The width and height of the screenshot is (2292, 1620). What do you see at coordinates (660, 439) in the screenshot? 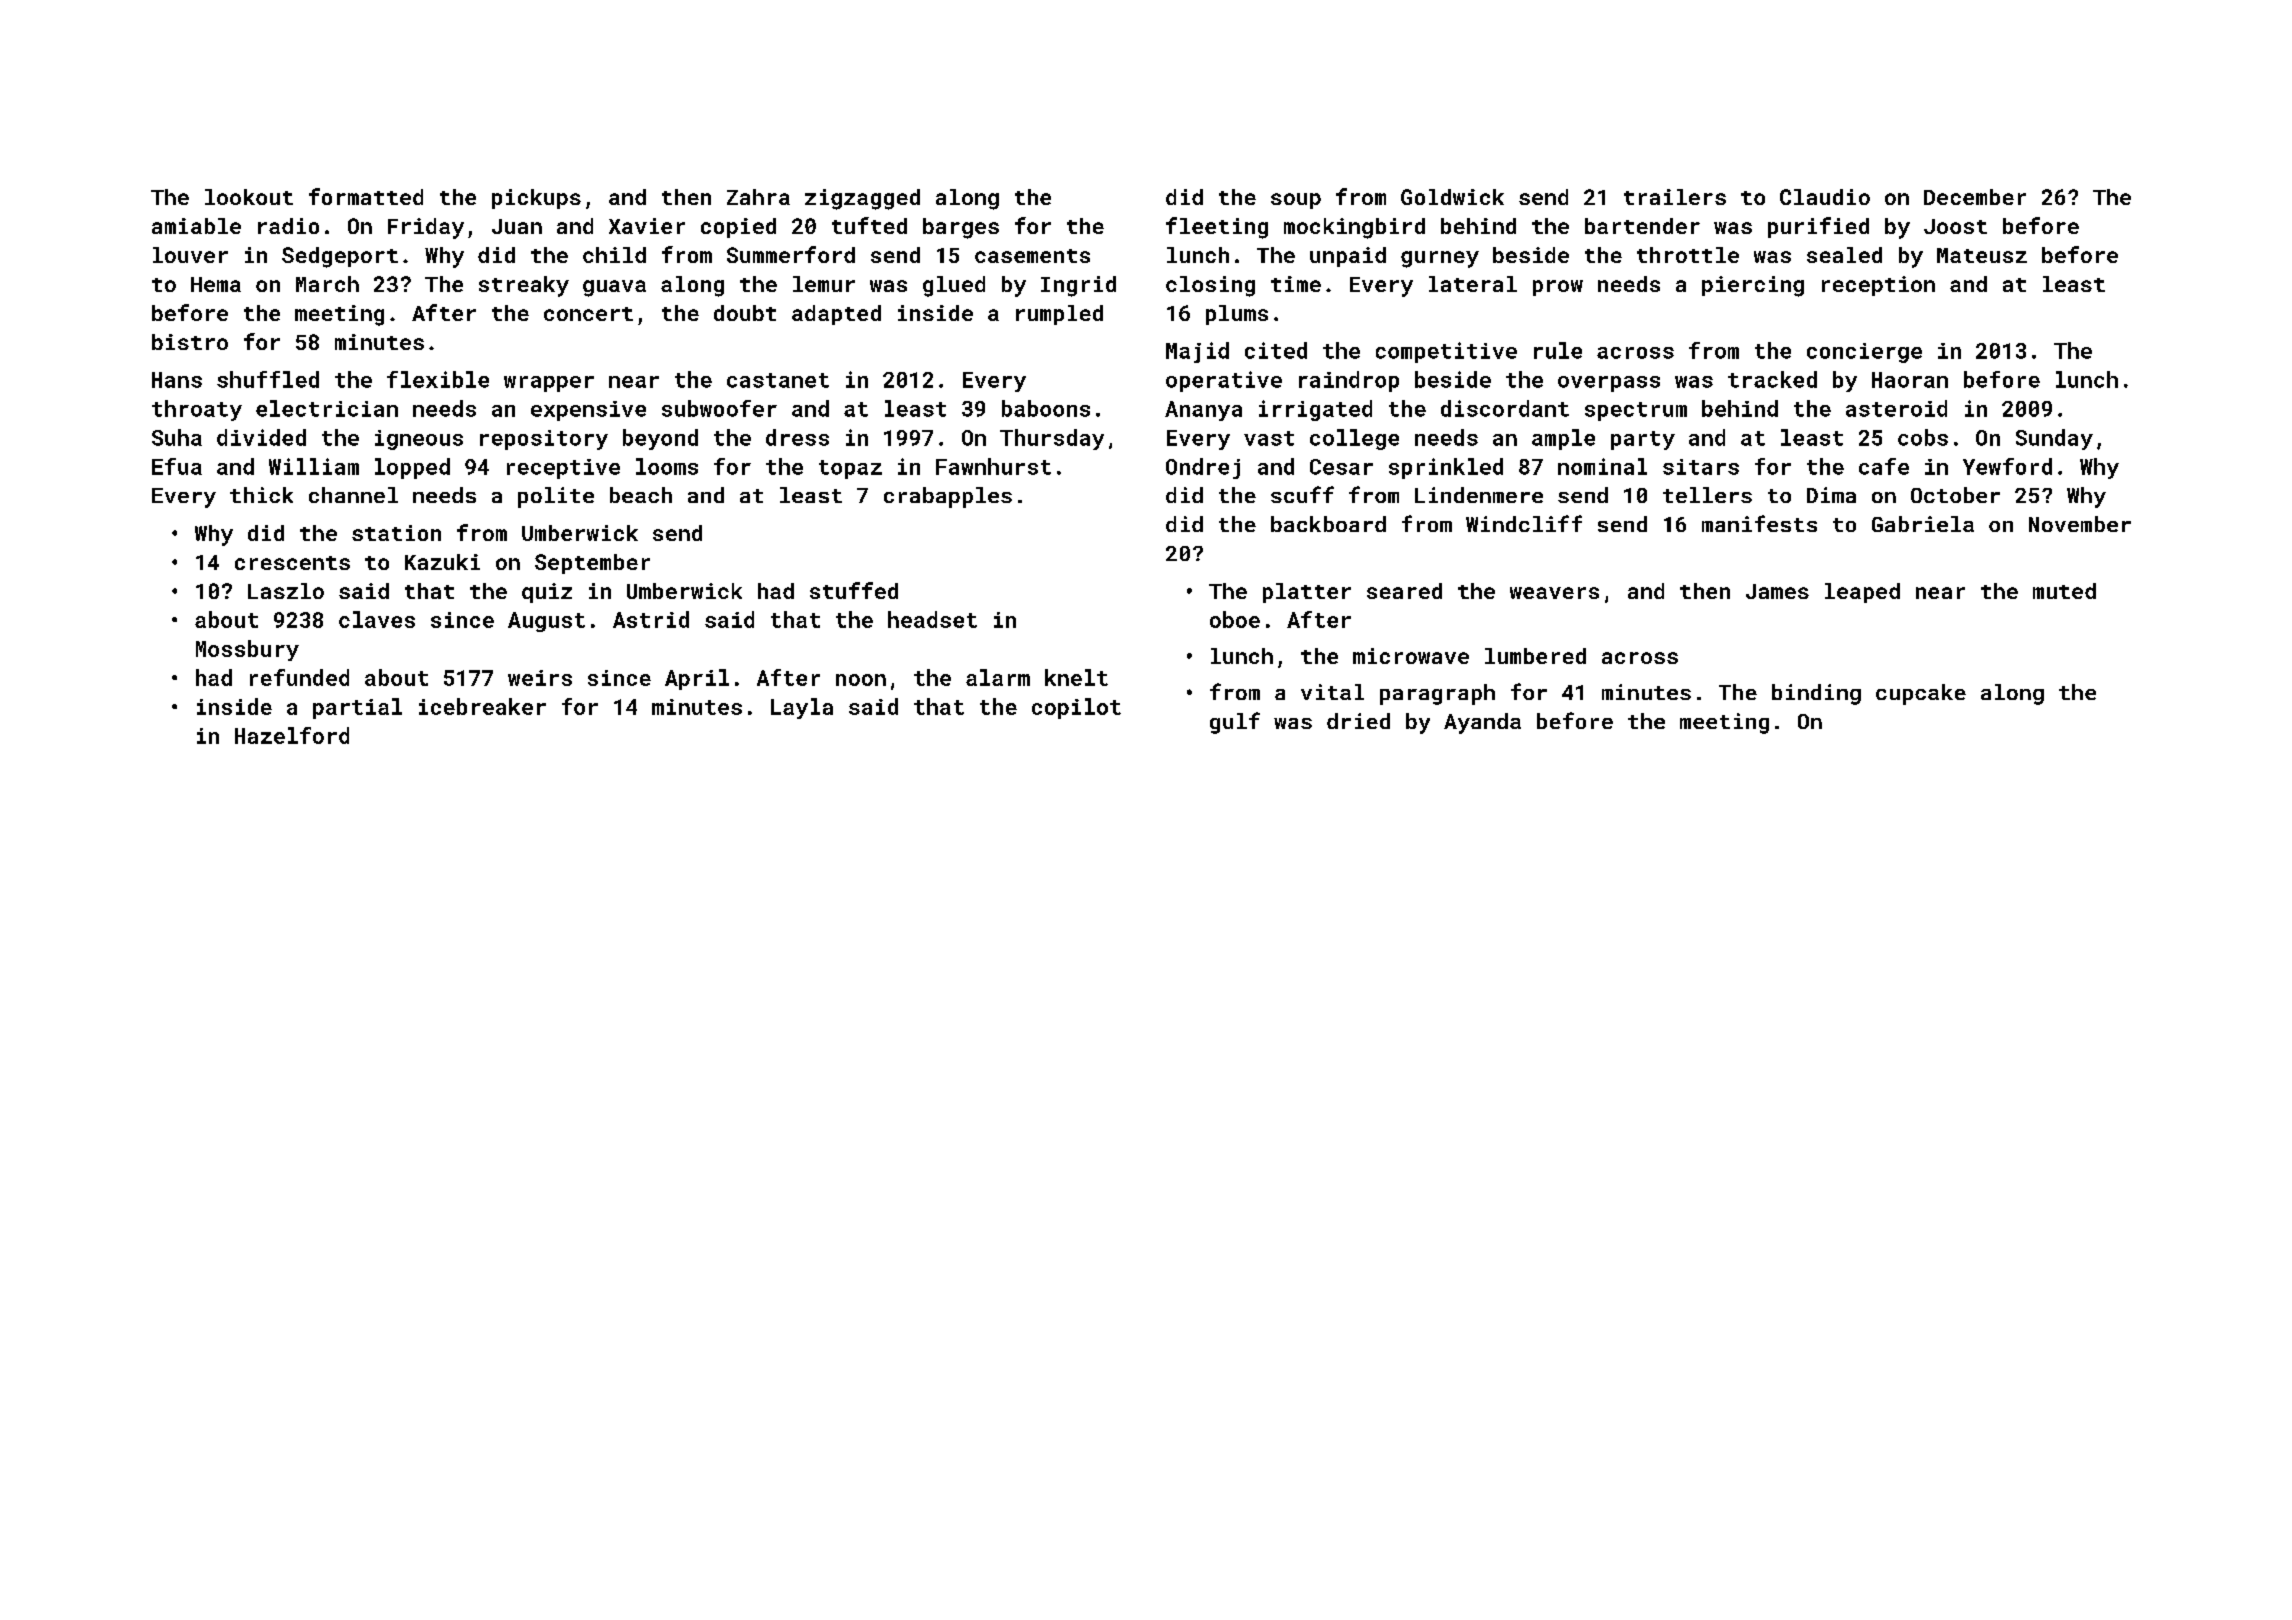
I see `beyond` at bounding box center [660, 439].
